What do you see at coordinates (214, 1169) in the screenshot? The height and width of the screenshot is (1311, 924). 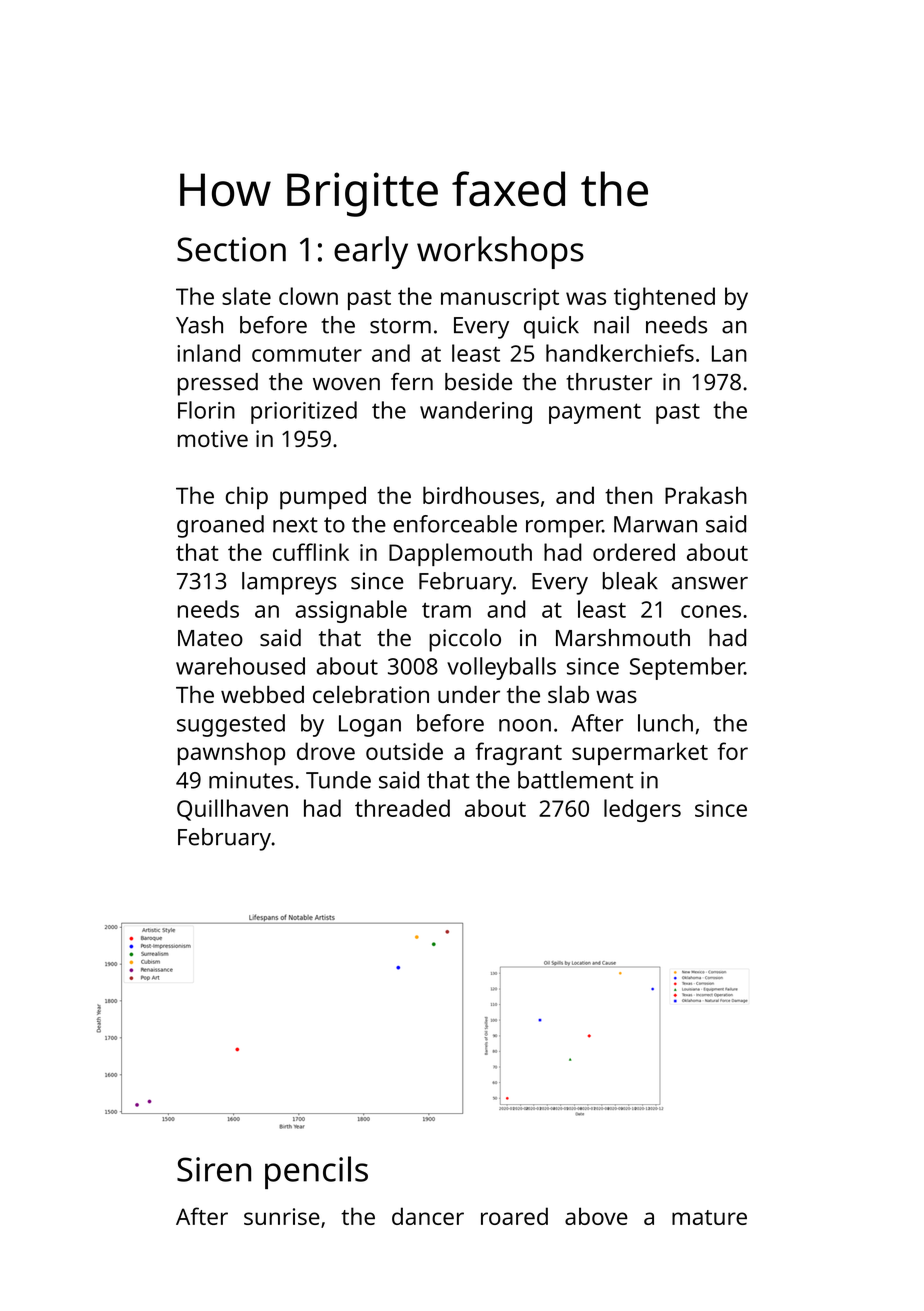 I see `Siren` at bounding box center [214, 1169].
